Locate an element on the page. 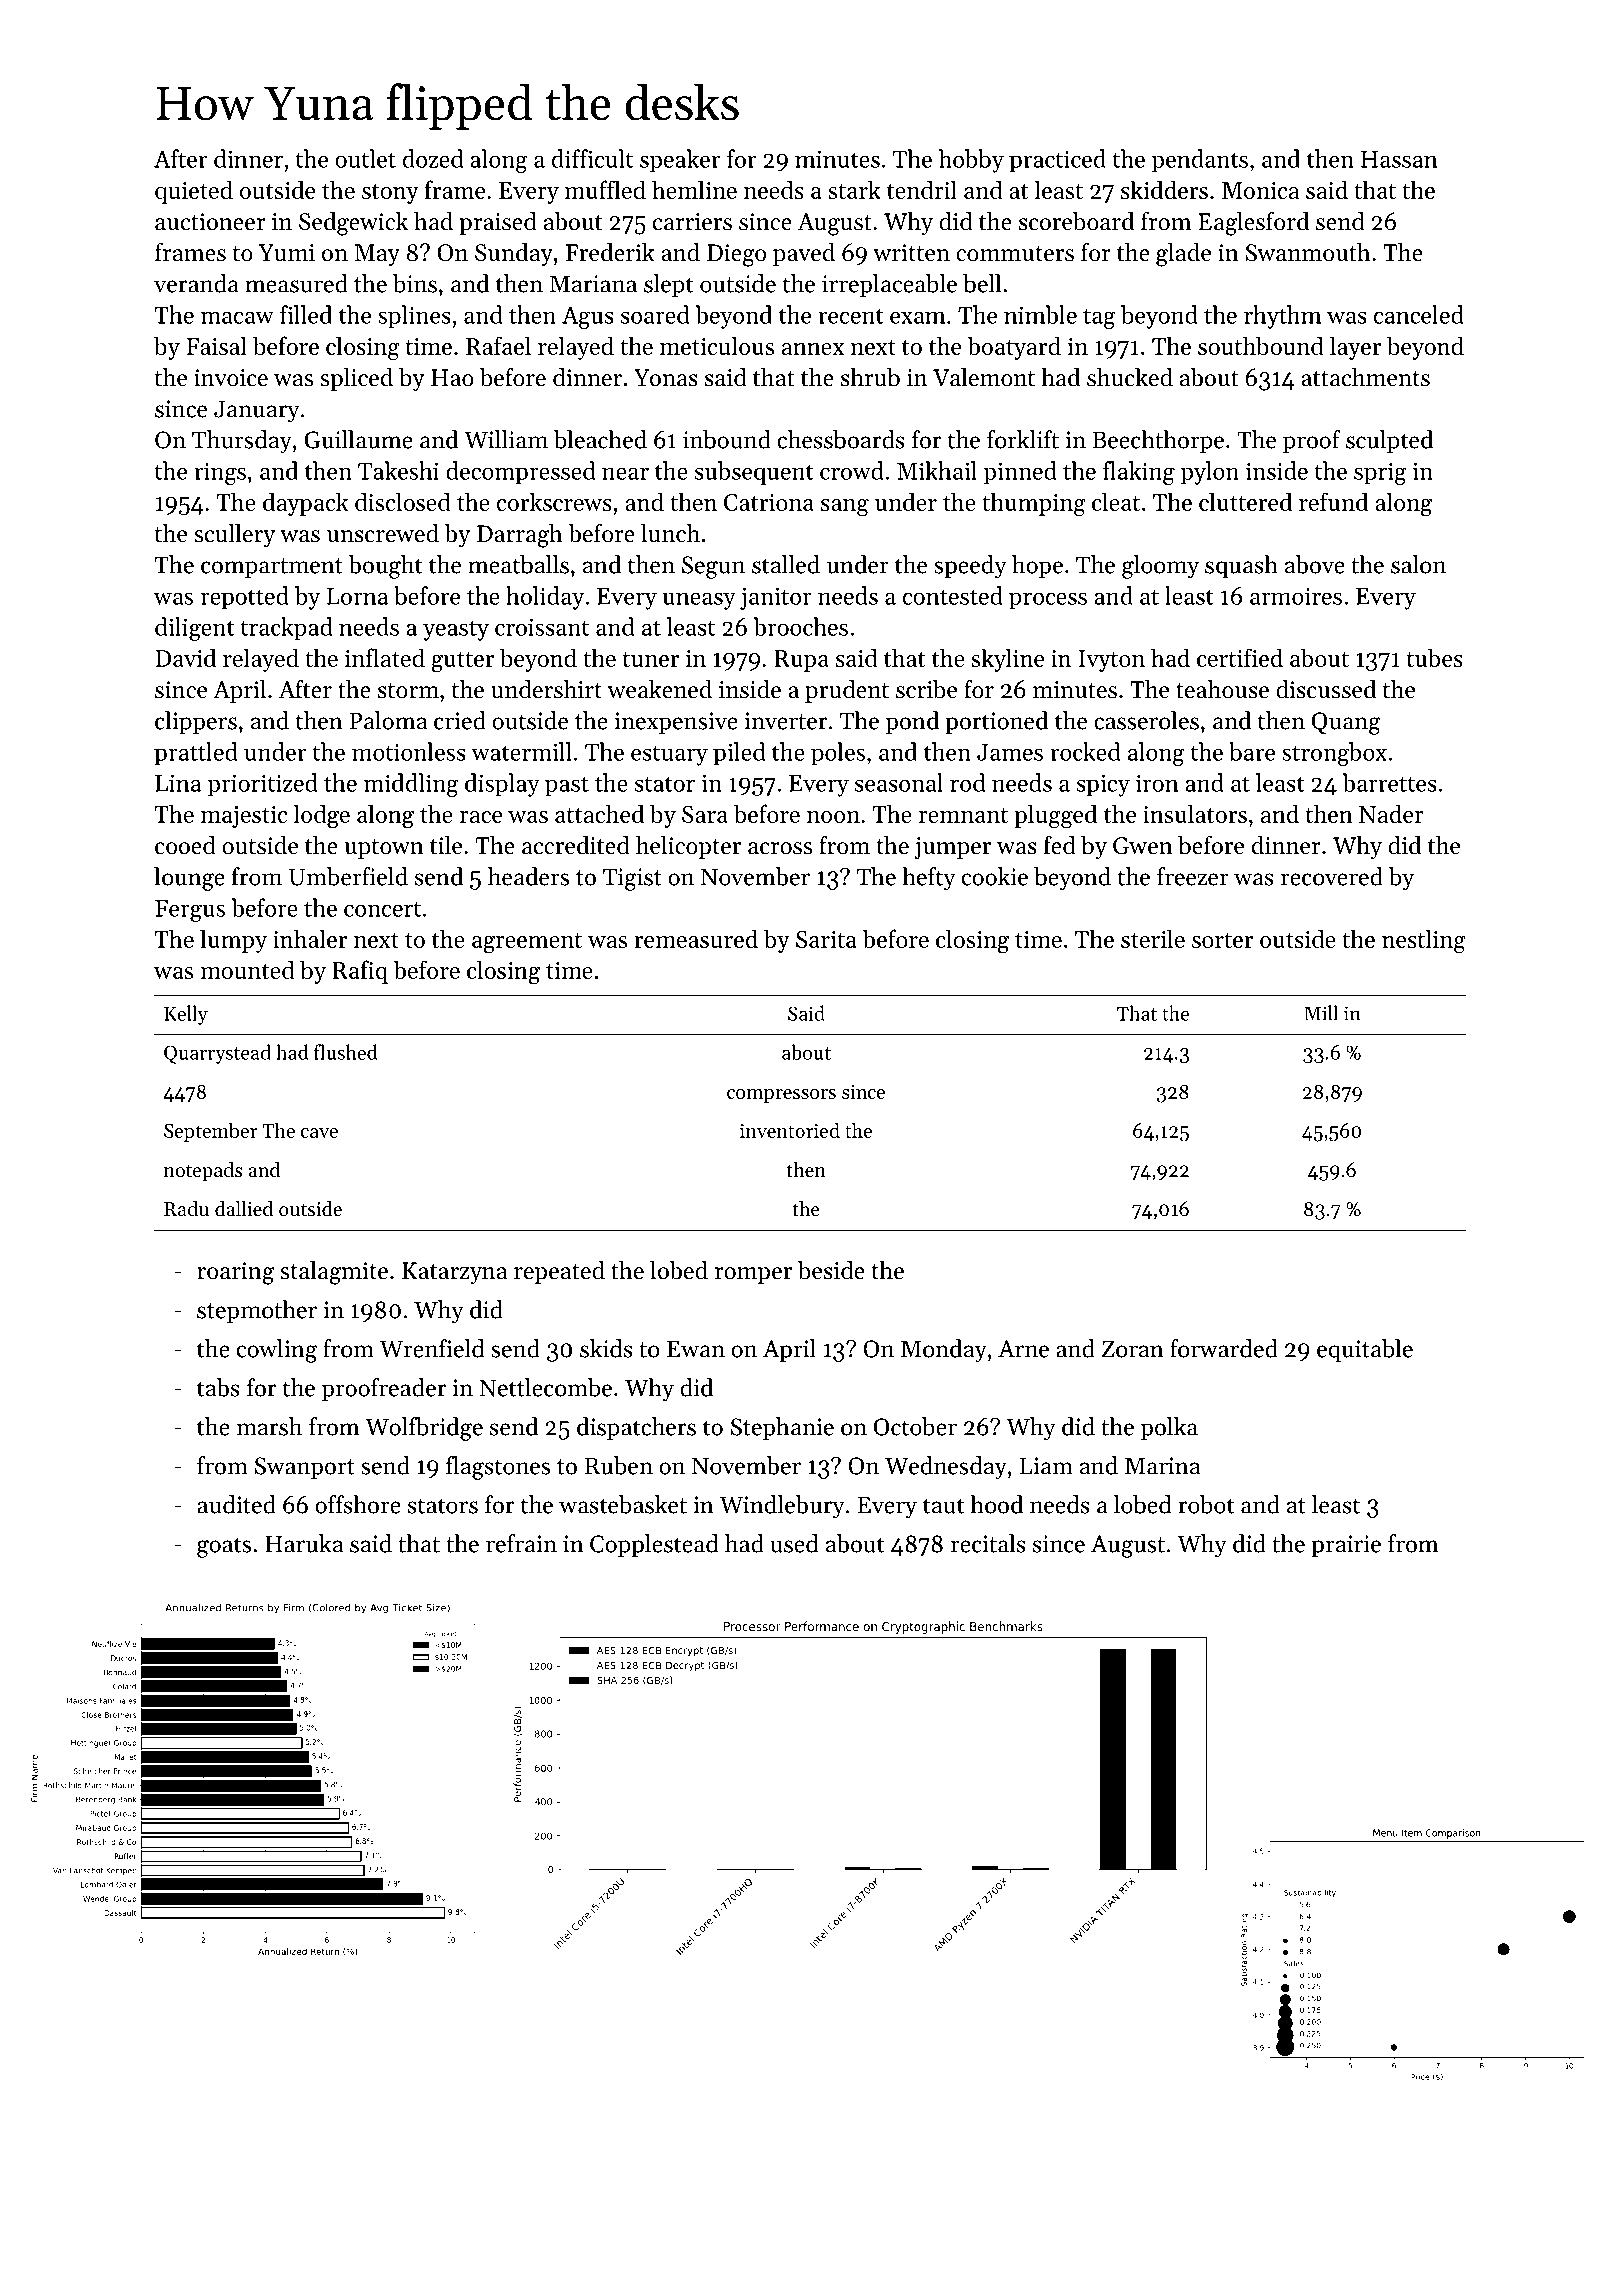  sang is located at coordinates (845, 508).
